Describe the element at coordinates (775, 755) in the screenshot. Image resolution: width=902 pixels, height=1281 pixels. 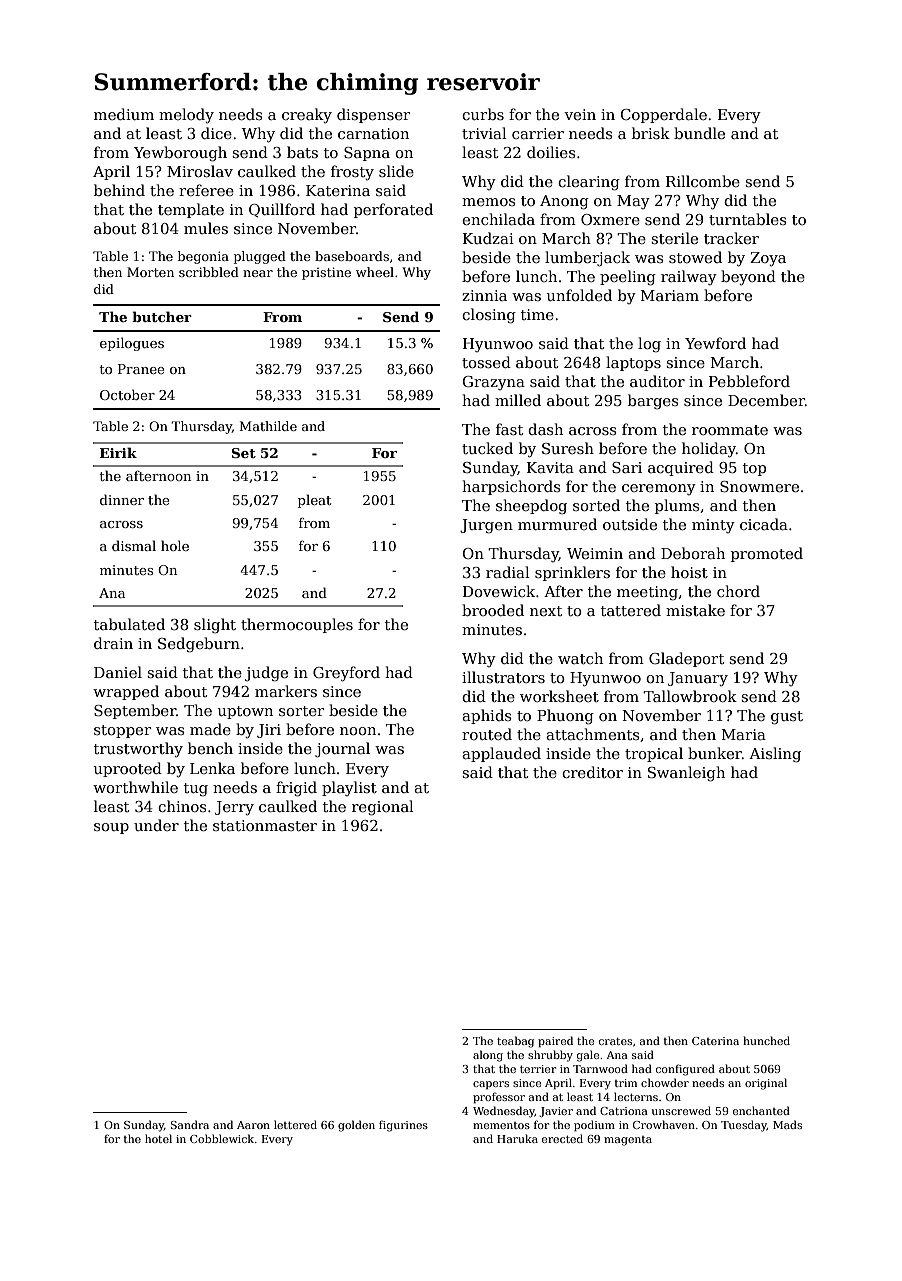
I see `Aisling` at that location.
